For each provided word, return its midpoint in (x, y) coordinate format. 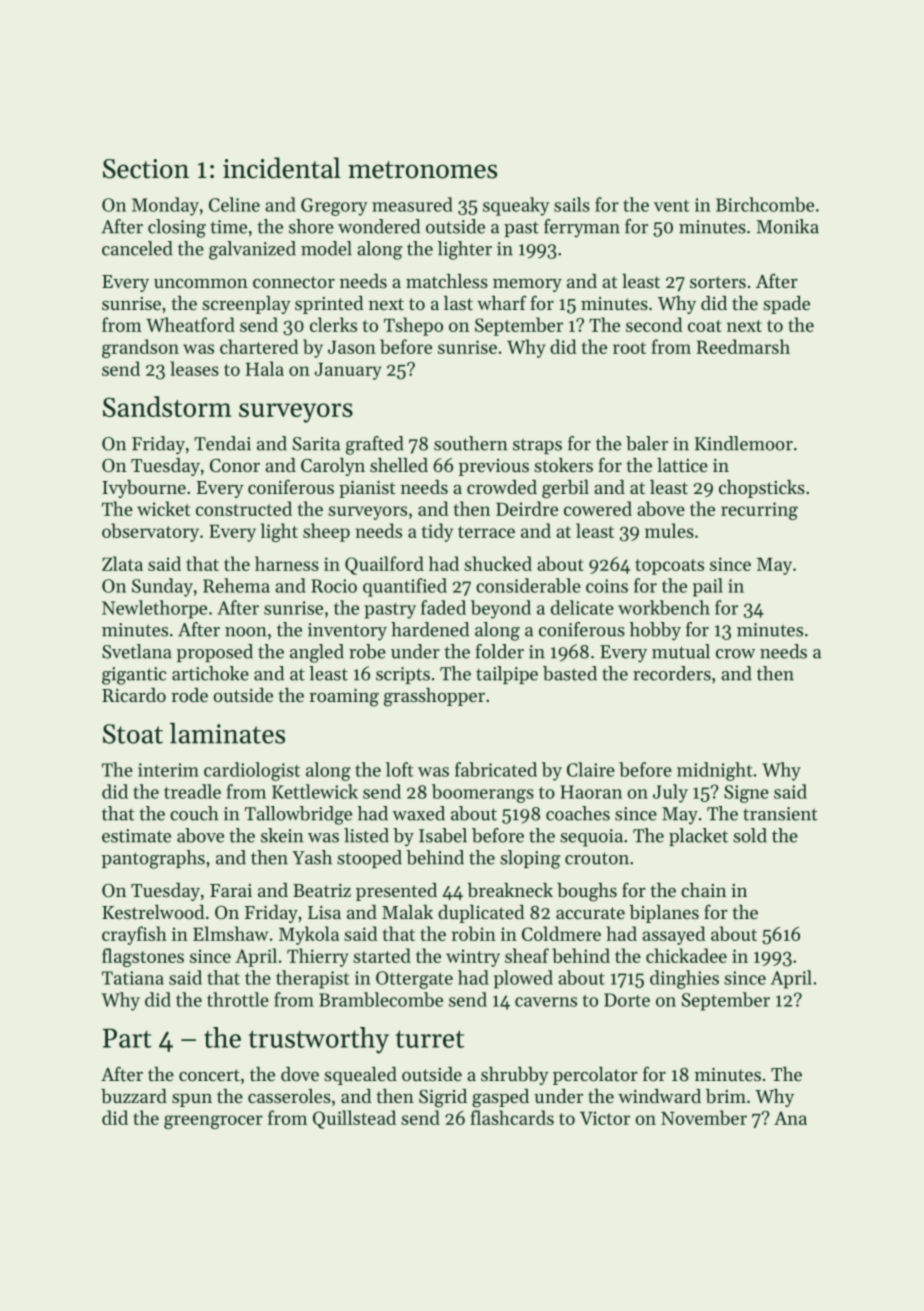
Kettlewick (315, 791)
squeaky (516, 206)
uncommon (201, 283)
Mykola (309, 935)
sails (572, 204)
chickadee (686, 955)
